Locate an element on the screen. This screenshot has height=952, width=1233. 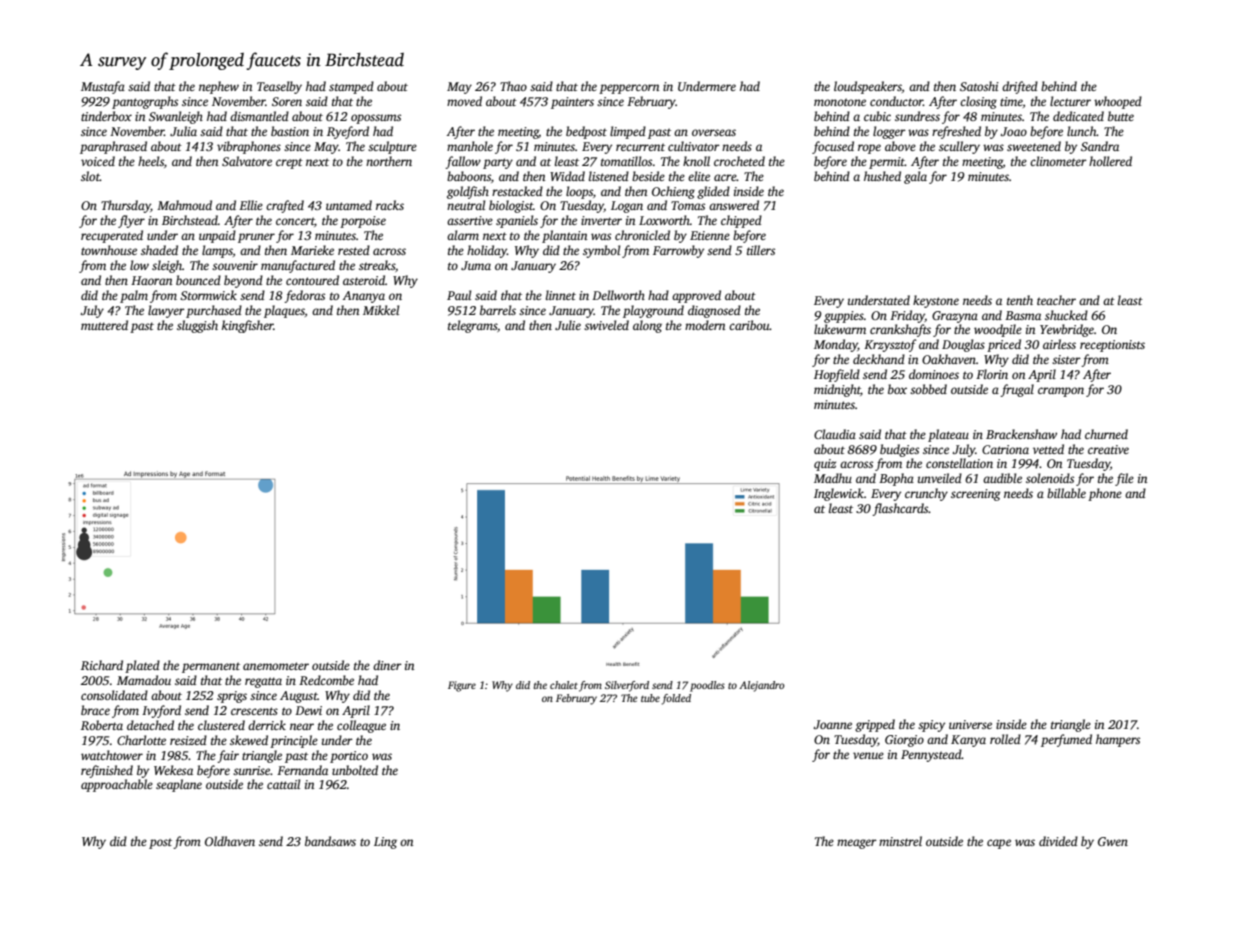
lecturer is located at coordinates (1070, 101).
